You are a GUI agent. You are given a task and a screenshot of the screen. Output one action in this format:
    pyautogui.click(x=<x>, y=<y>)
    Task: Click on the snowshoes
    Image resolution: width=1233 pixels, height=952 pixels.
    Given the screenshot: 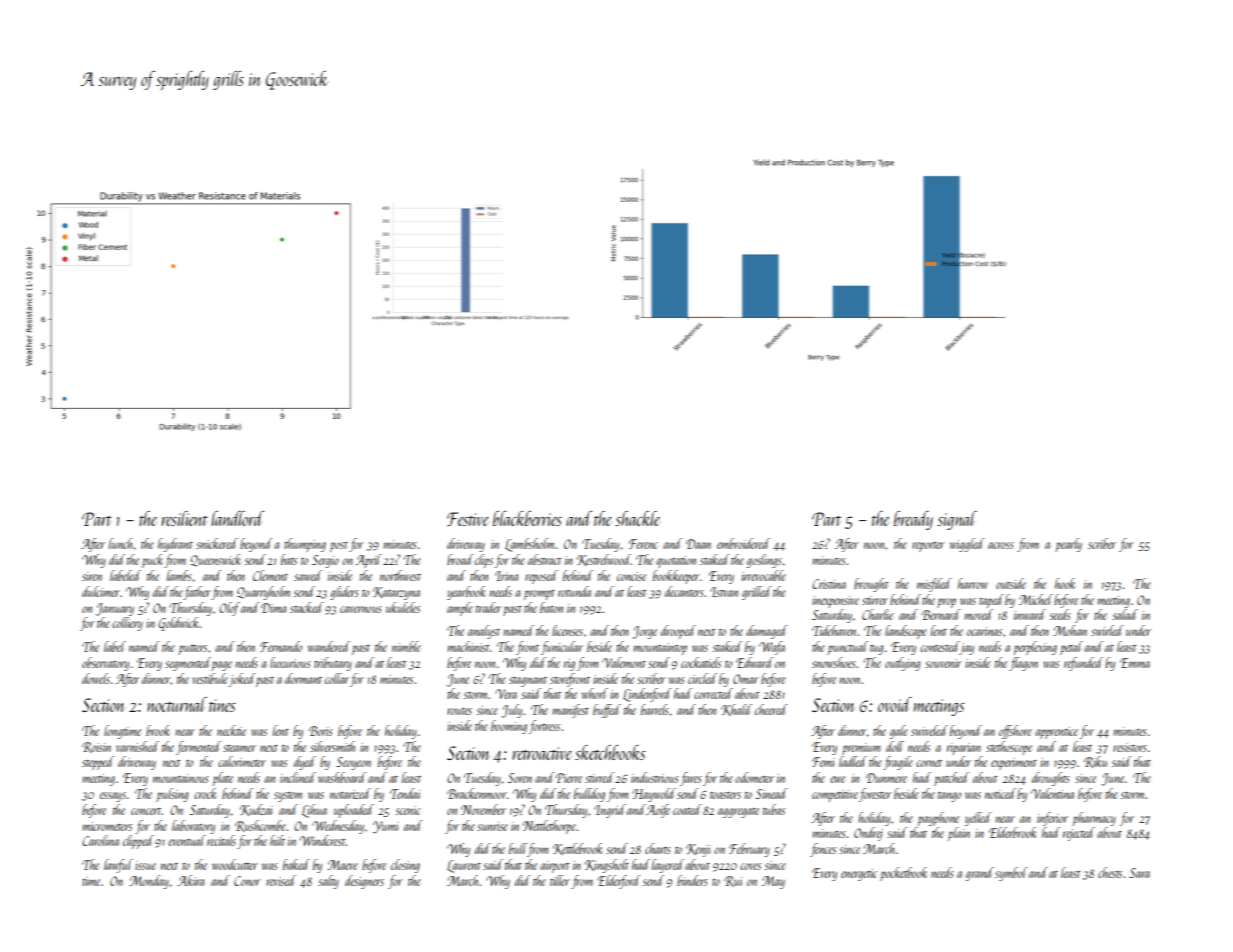 What is the action you would take?
    pyautogui.click(x=834, y=662)
